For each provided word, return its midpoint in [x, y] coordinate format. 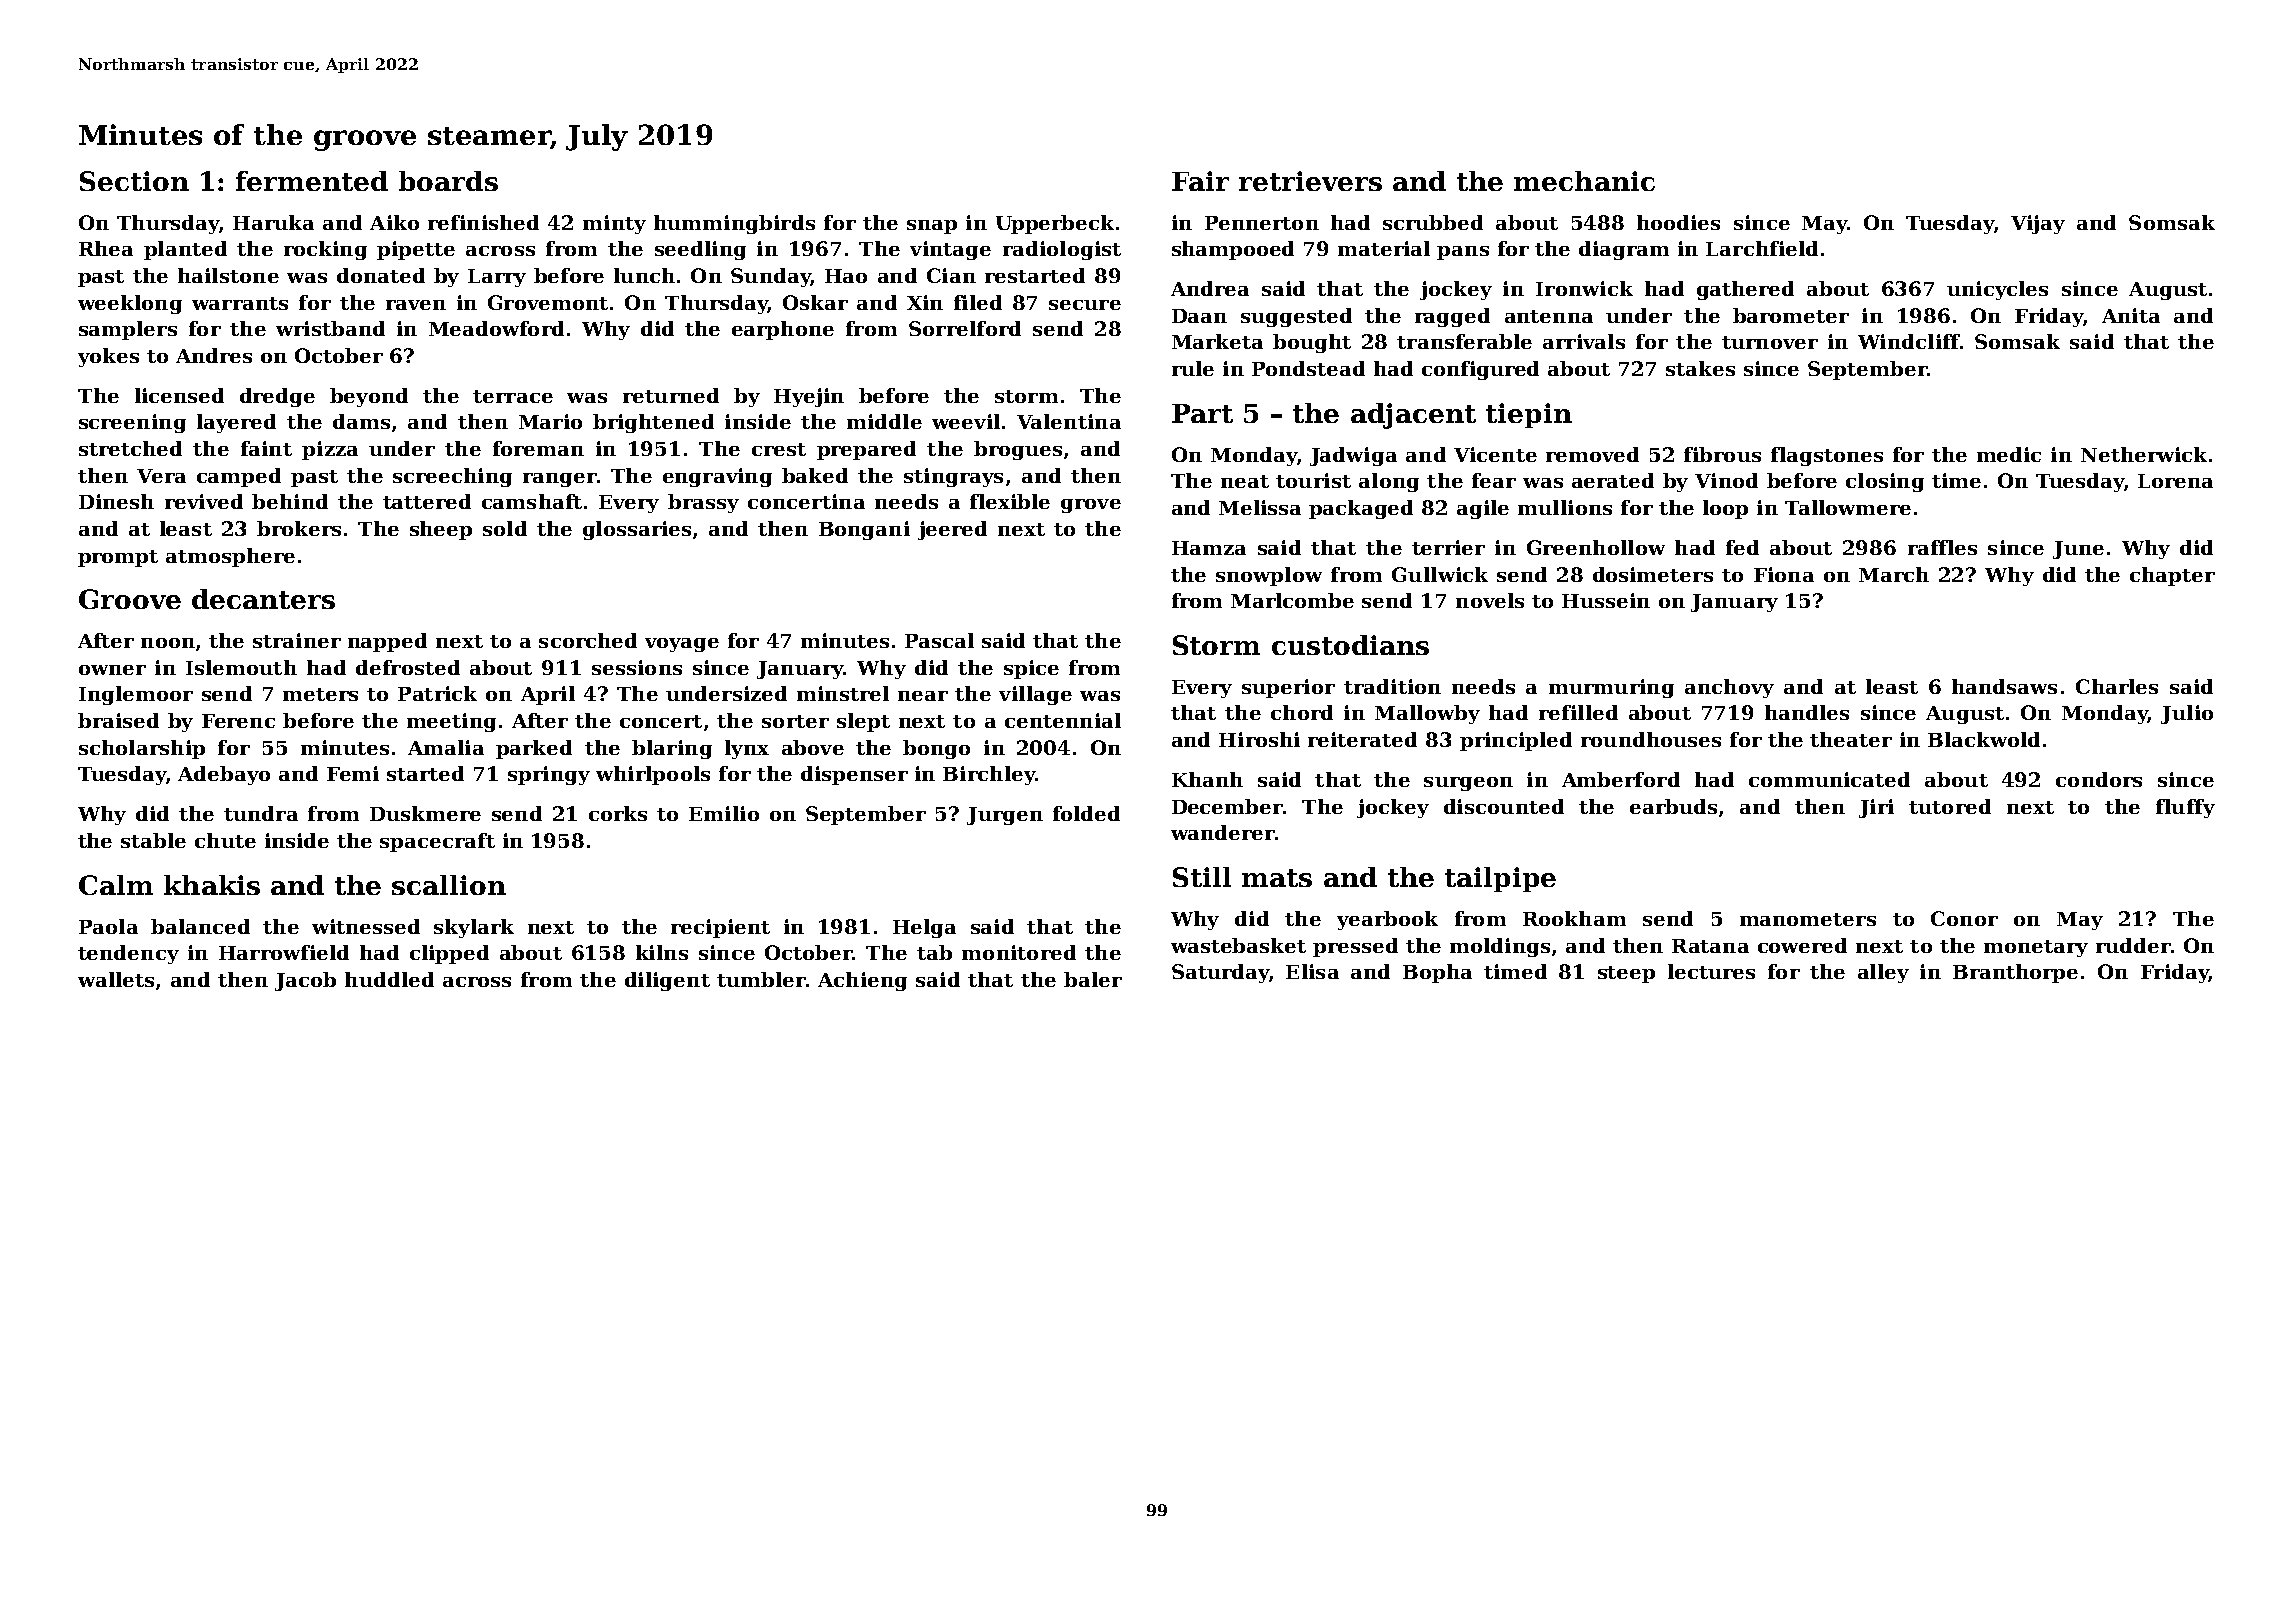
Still [1202, 877]
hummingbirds [734, 224]
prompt [118, 558]
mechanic [1584, 181]
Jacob [305, 981]
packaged [1361, 509]
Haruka [273, 222]
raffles [1942, 547]
